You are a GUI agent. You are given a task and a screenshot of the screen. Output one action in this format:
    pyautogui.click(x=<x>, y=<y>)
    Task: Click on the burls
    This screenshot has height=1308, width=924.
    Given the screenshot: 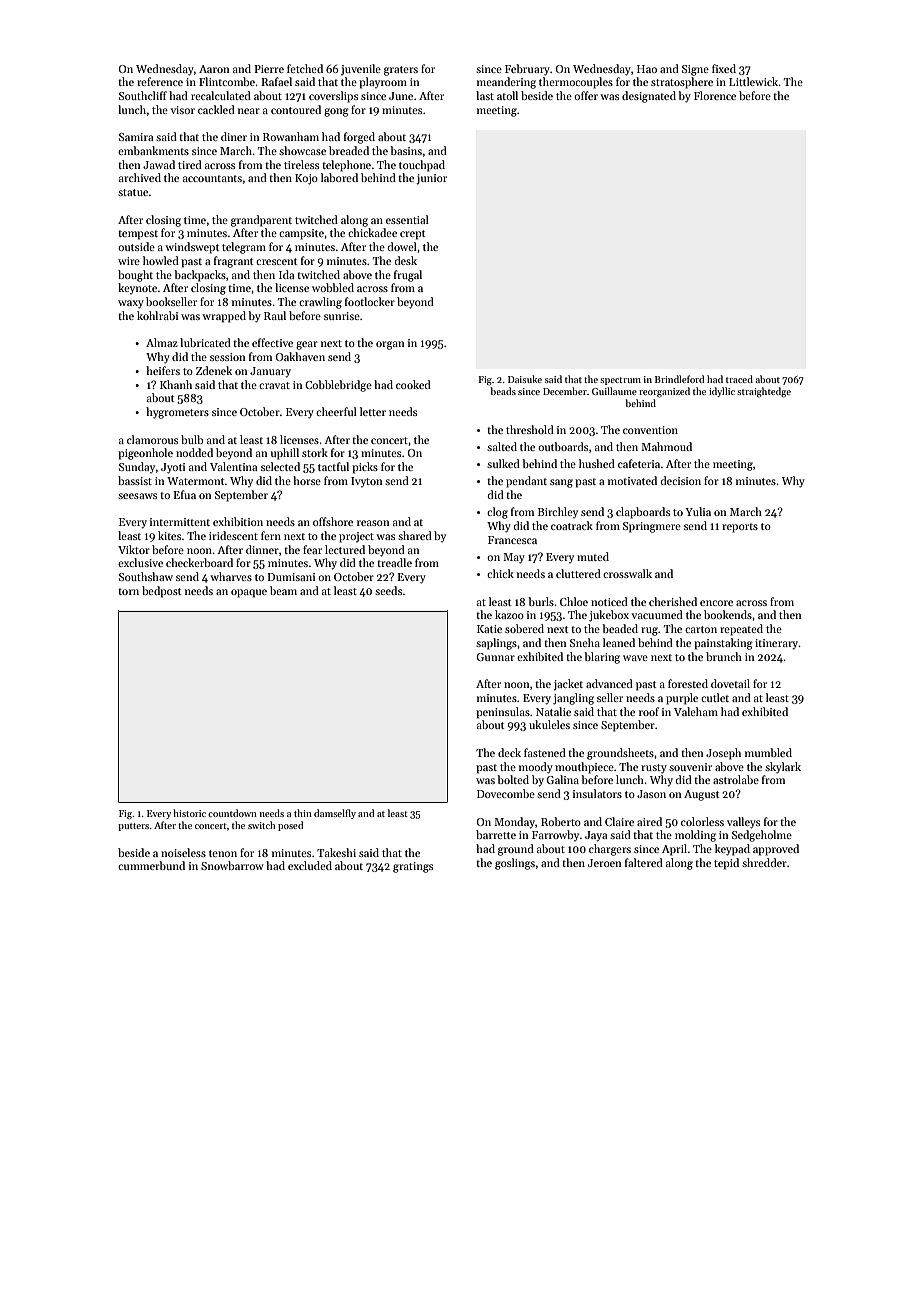 What is the action you would take?
    pyautogui.click(x=541, y=601)
